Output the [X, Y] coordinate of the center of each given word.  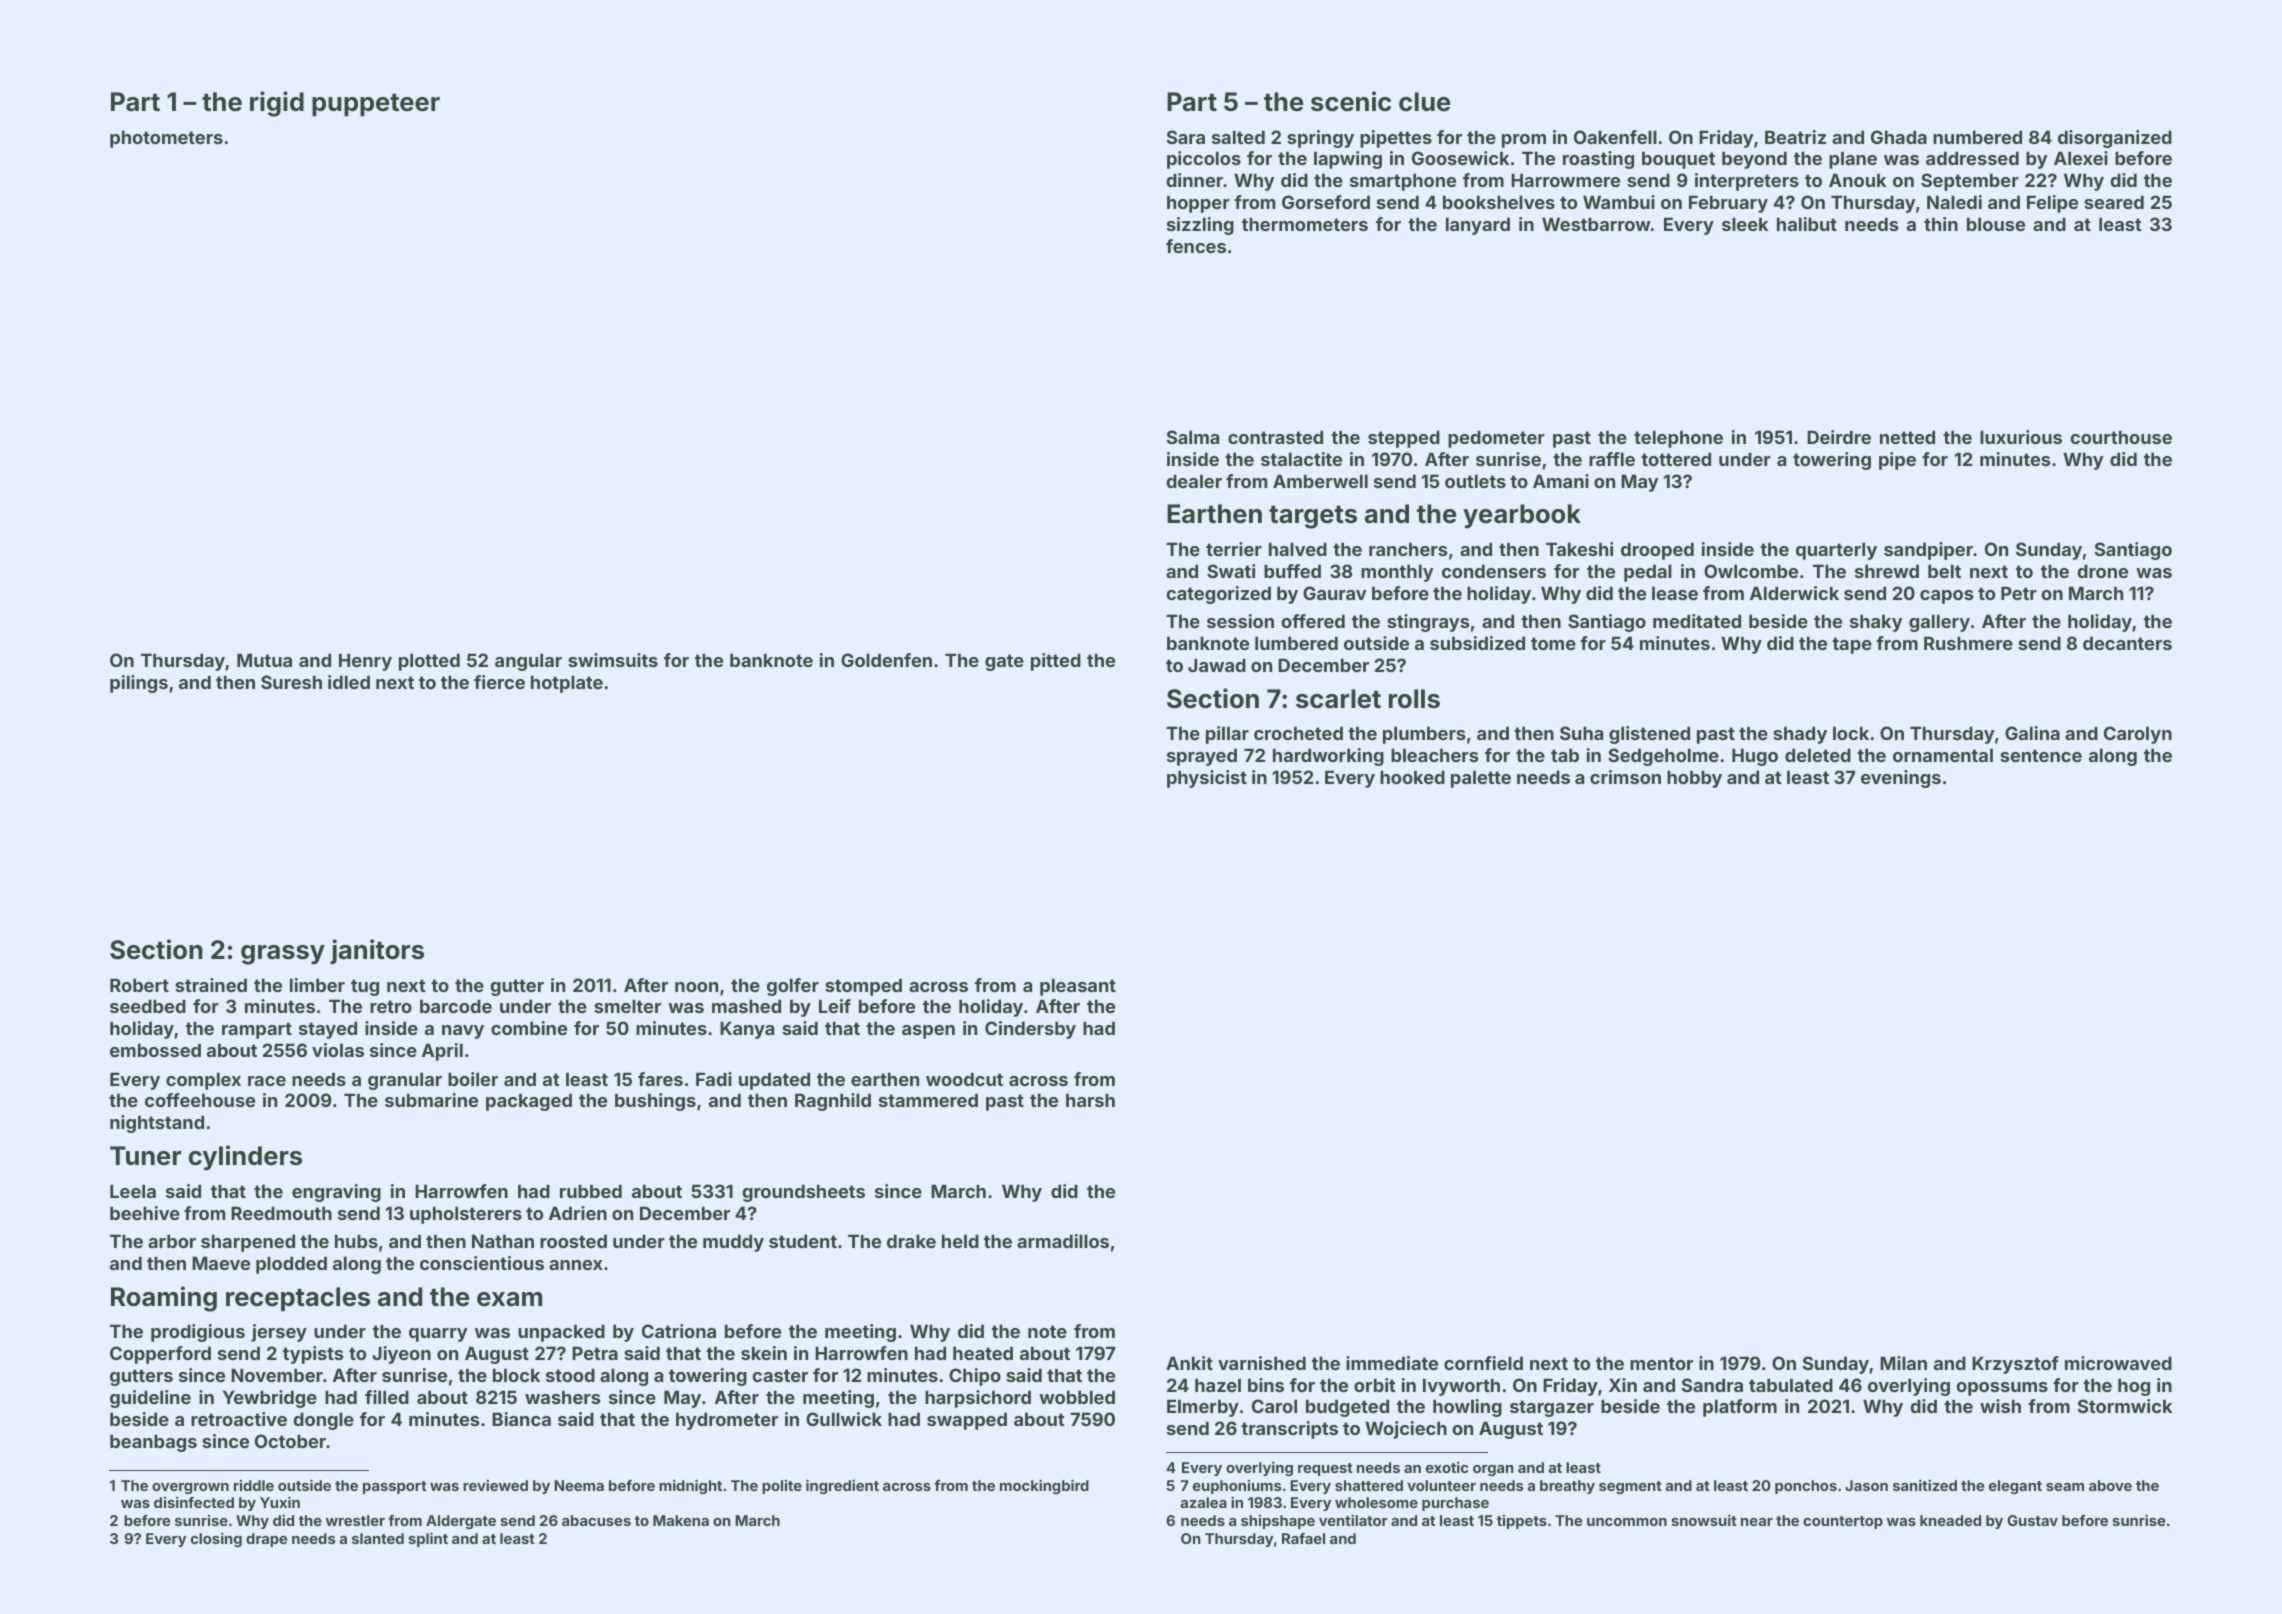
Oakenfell [1615, 137]
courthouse [2121, 437]
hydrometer [727, 1421]
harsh [1090, 1100]
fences [1196, 246]
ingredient [842, 1486]
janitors [377, 951]
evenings [1901, 779]
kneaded [1950, 1520]
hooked [1412, 777]
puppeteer [376, 105]
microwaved [2118, 1363]
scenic [1351, 101]
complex [203, 1081]
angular [528, 662]
